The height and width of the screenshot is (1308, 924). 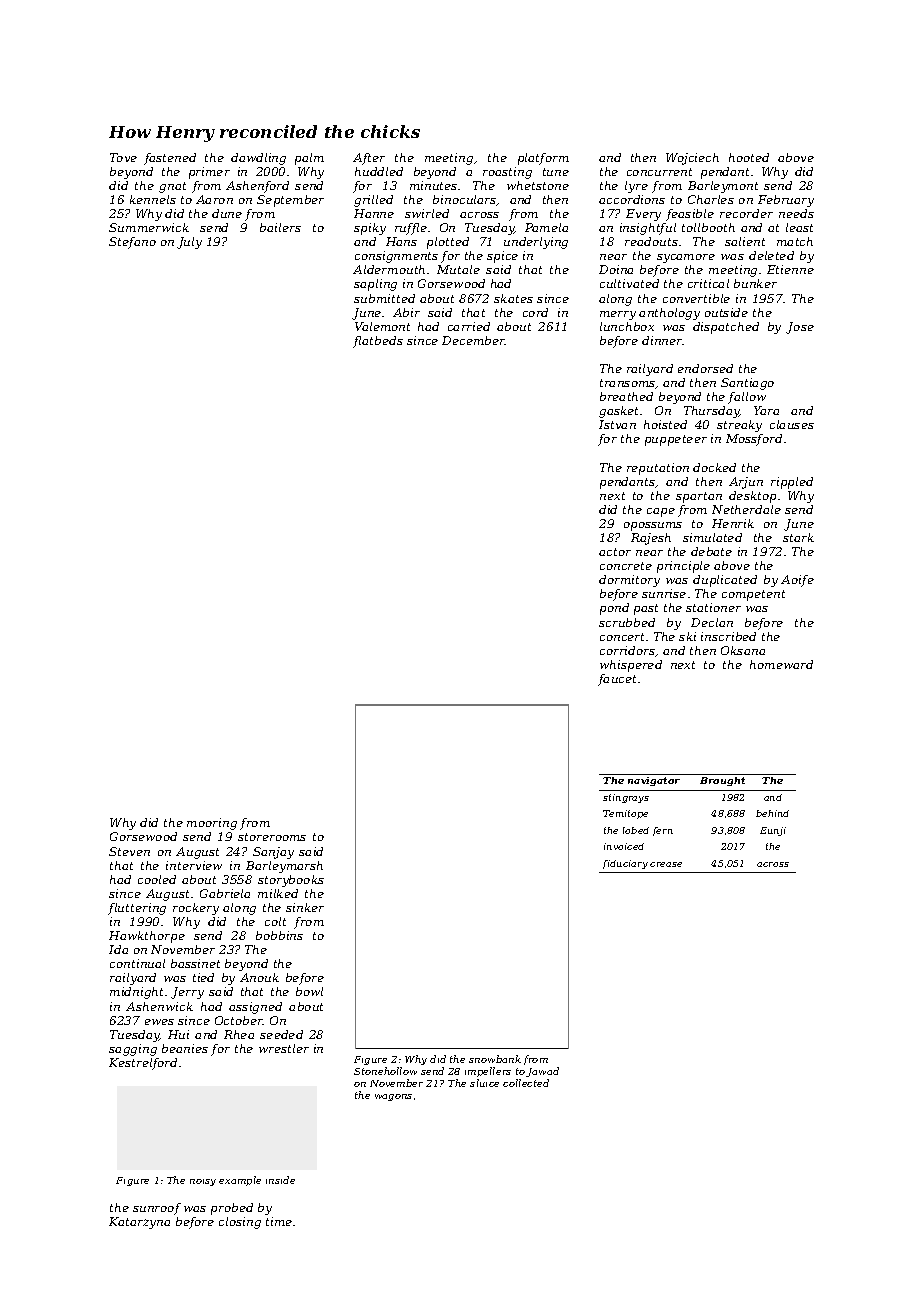 I want to click on mooring, so click(x=212, y=824).
